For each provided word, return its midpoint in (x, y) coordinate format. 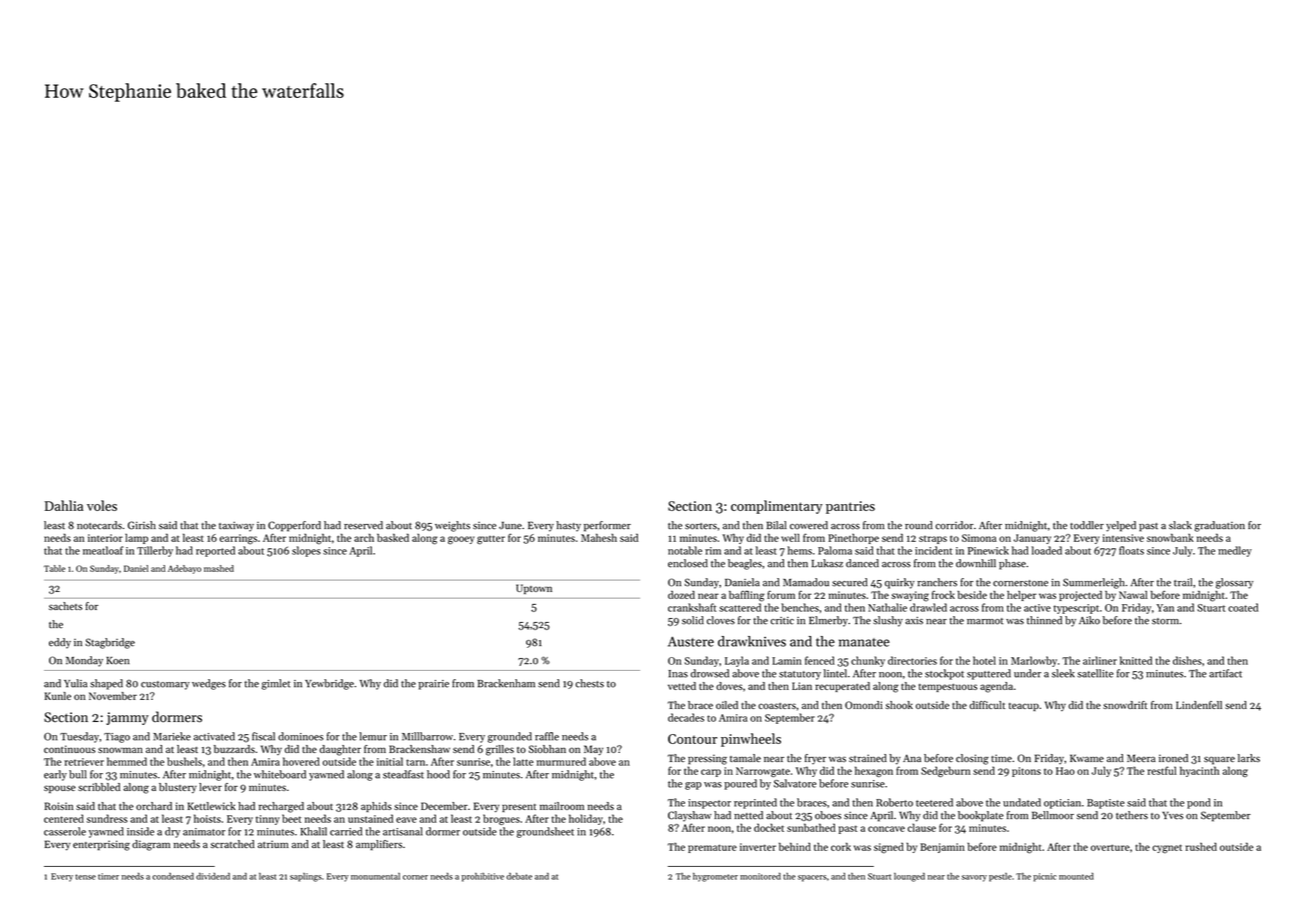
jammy (127, 718)
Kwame (1087, 758)
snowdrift (1125, 705)
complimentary (777, 507)
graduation (1220, 526)
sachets (65, 606)
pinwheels (751, 740)
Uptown (534, 589)
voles (102, 505)
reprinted (755, 803)
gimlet (276, 684)
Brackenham (506, 683)
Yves (1172, 816)
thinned (1044, 620)
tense (85, 877)
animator (204, 832)
